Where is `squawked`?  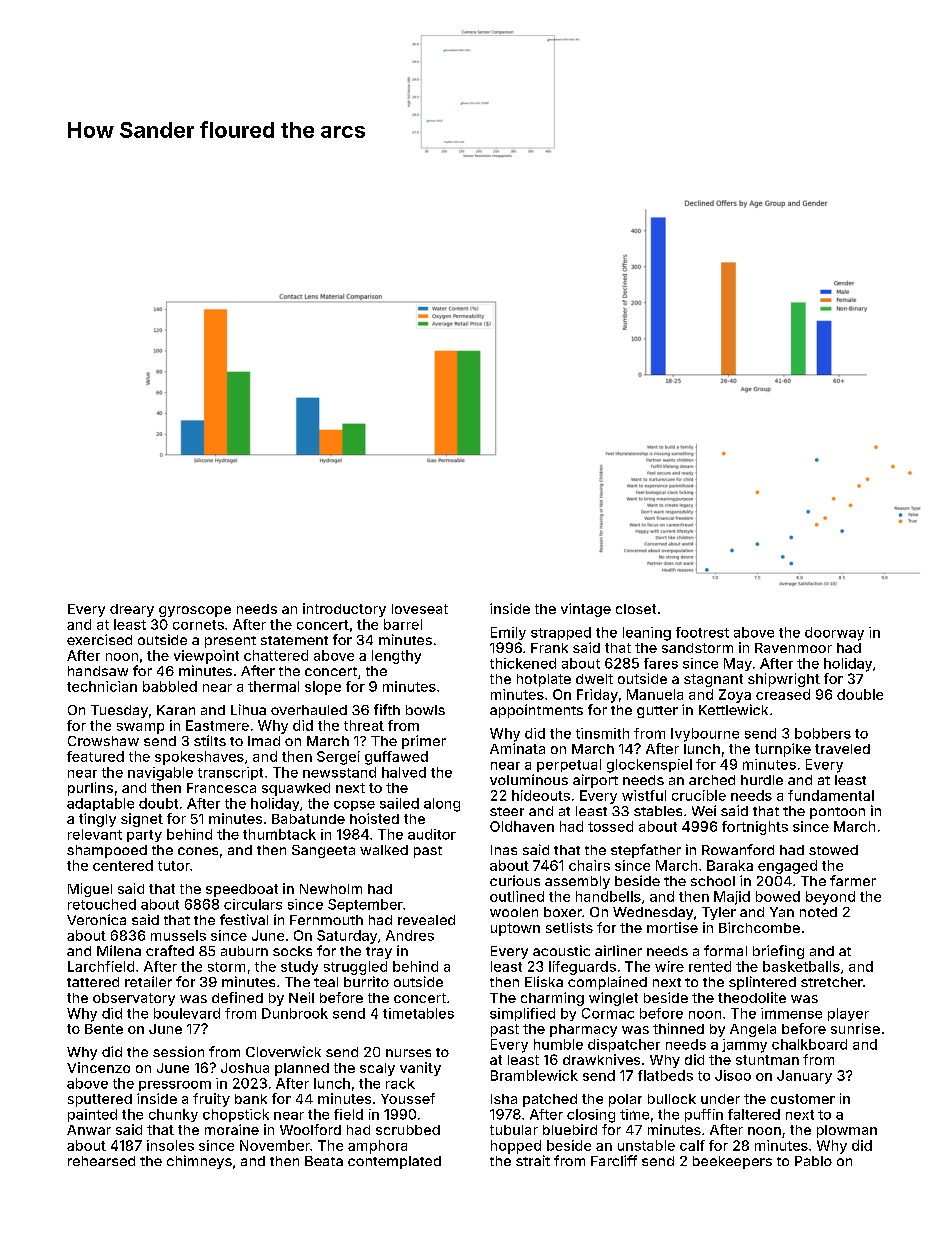
squawked is located at coordinates (296, 789).
